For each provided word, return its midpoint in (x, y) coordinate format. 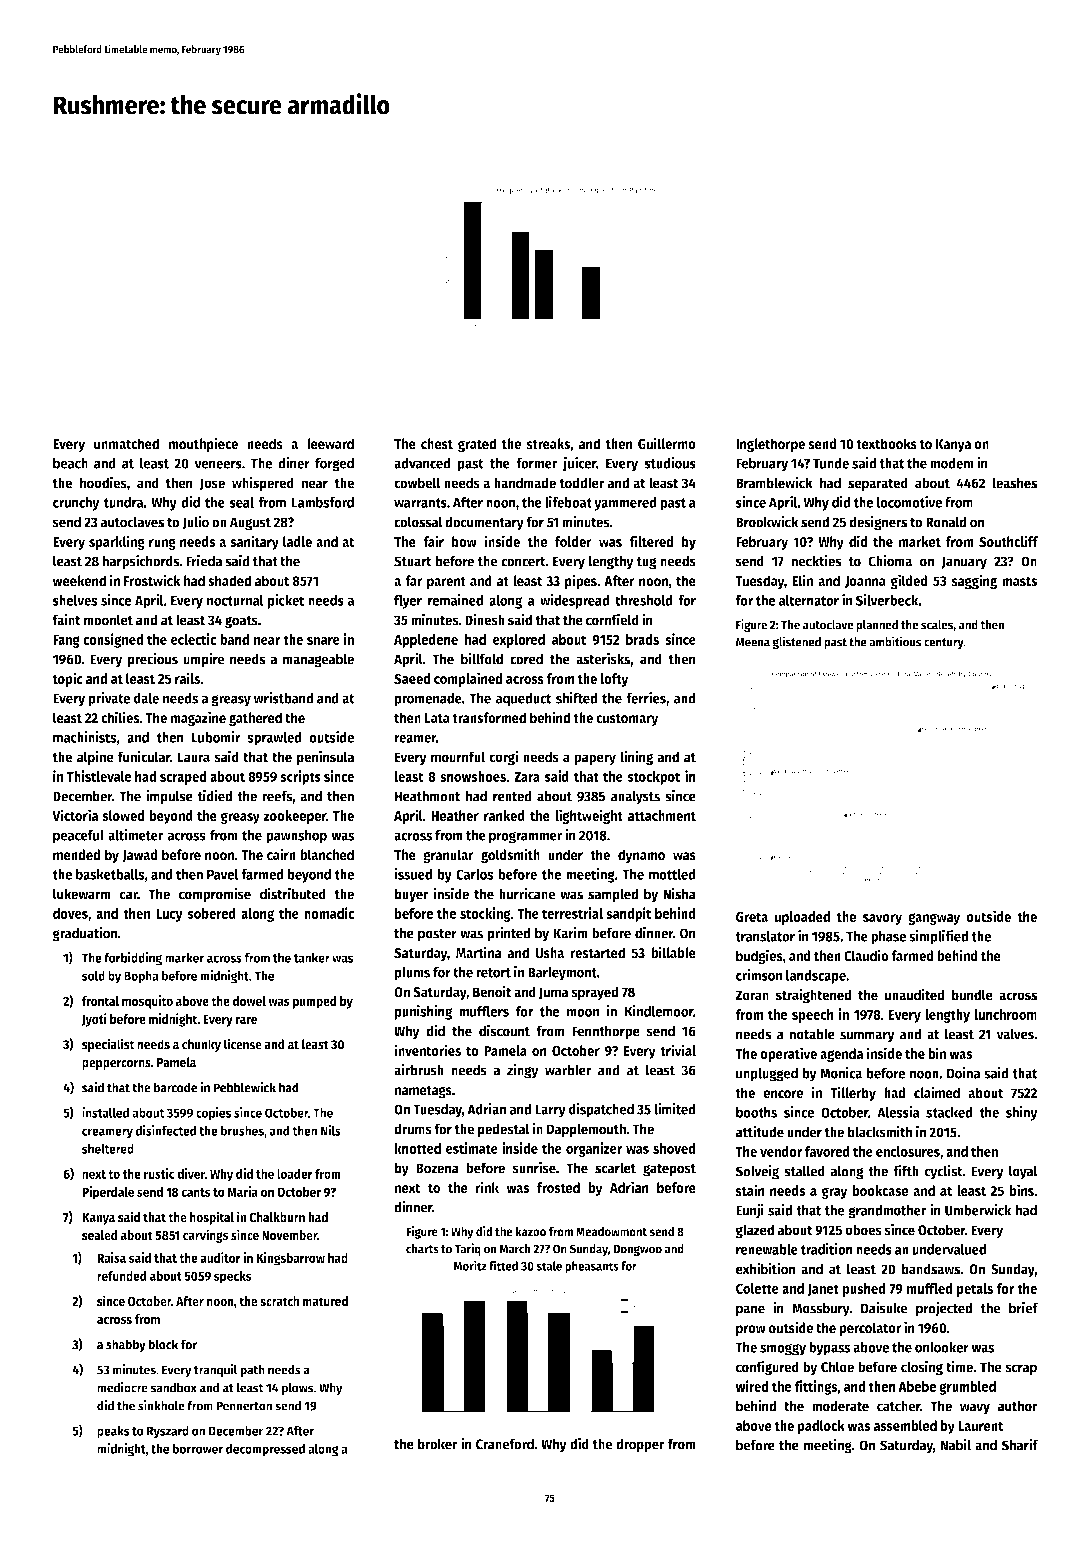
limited (675, 1109)
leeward (330, 444)
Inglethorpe (770, 445)
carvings (206, 1236)
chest (437, 444)
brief (1024, 1308)
